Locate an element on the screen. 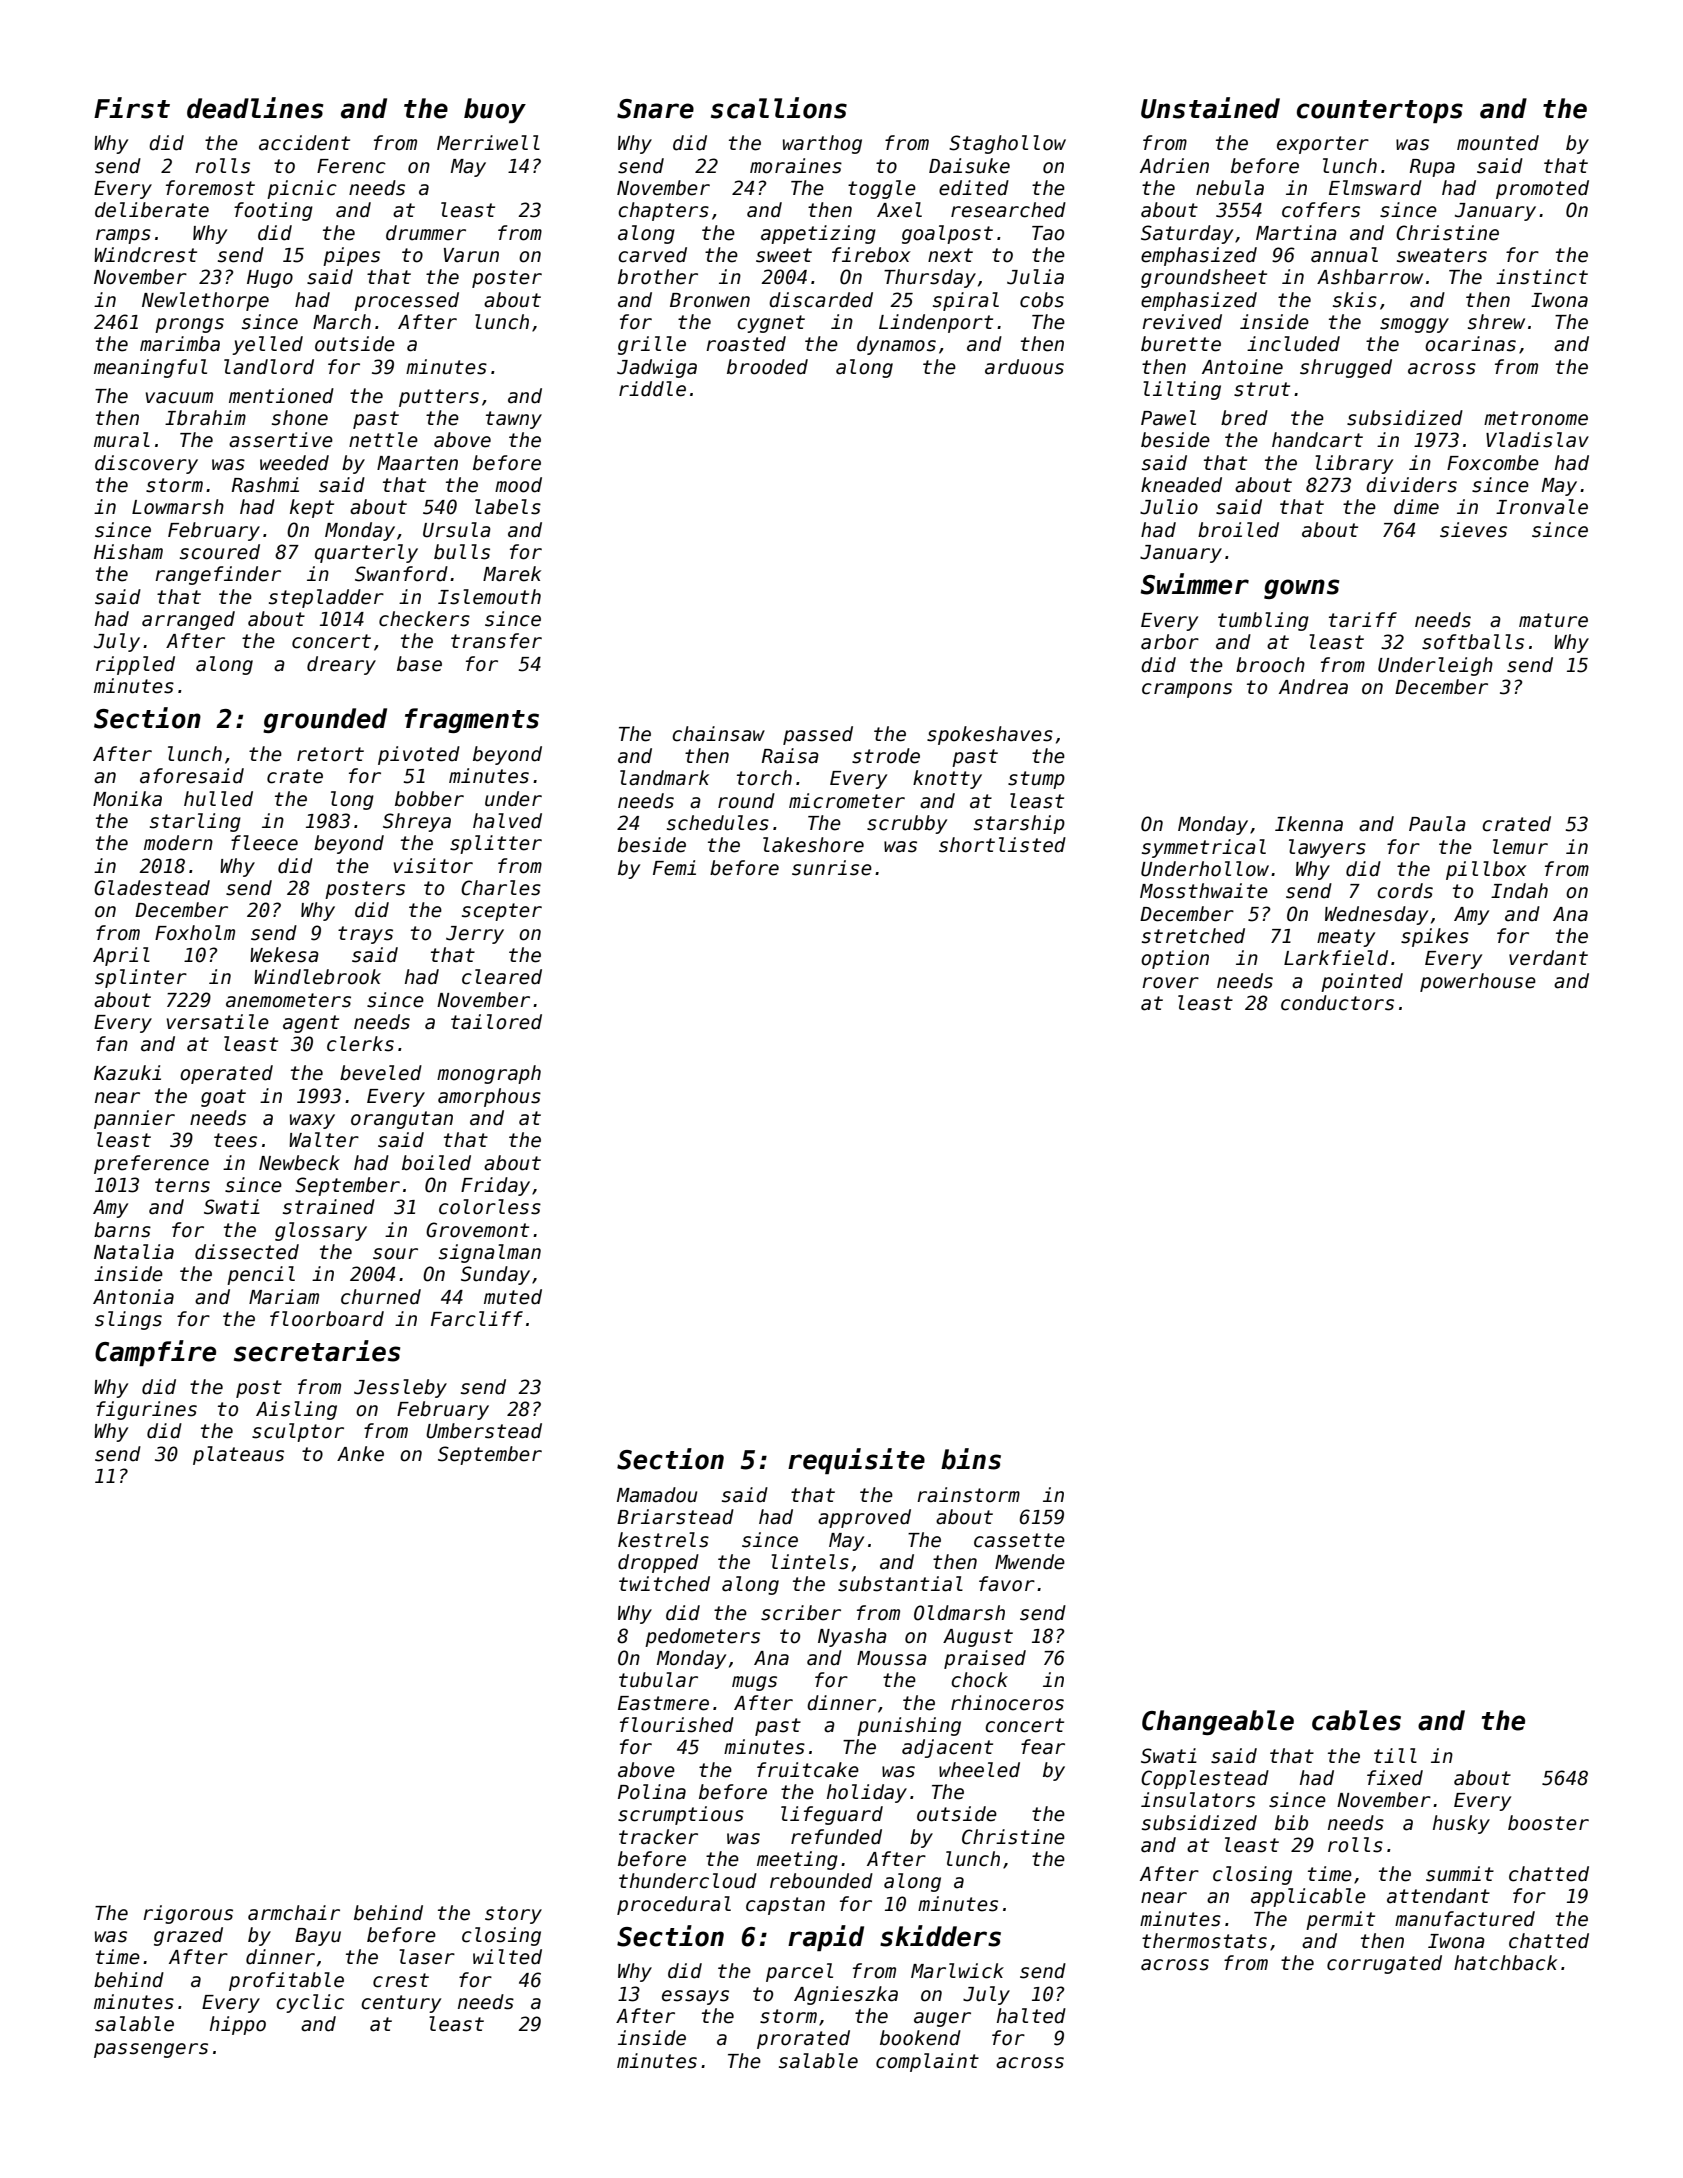 The width and height of the screenshot is (1683, 2178). Martina is located at coordinates (1296, 233).
